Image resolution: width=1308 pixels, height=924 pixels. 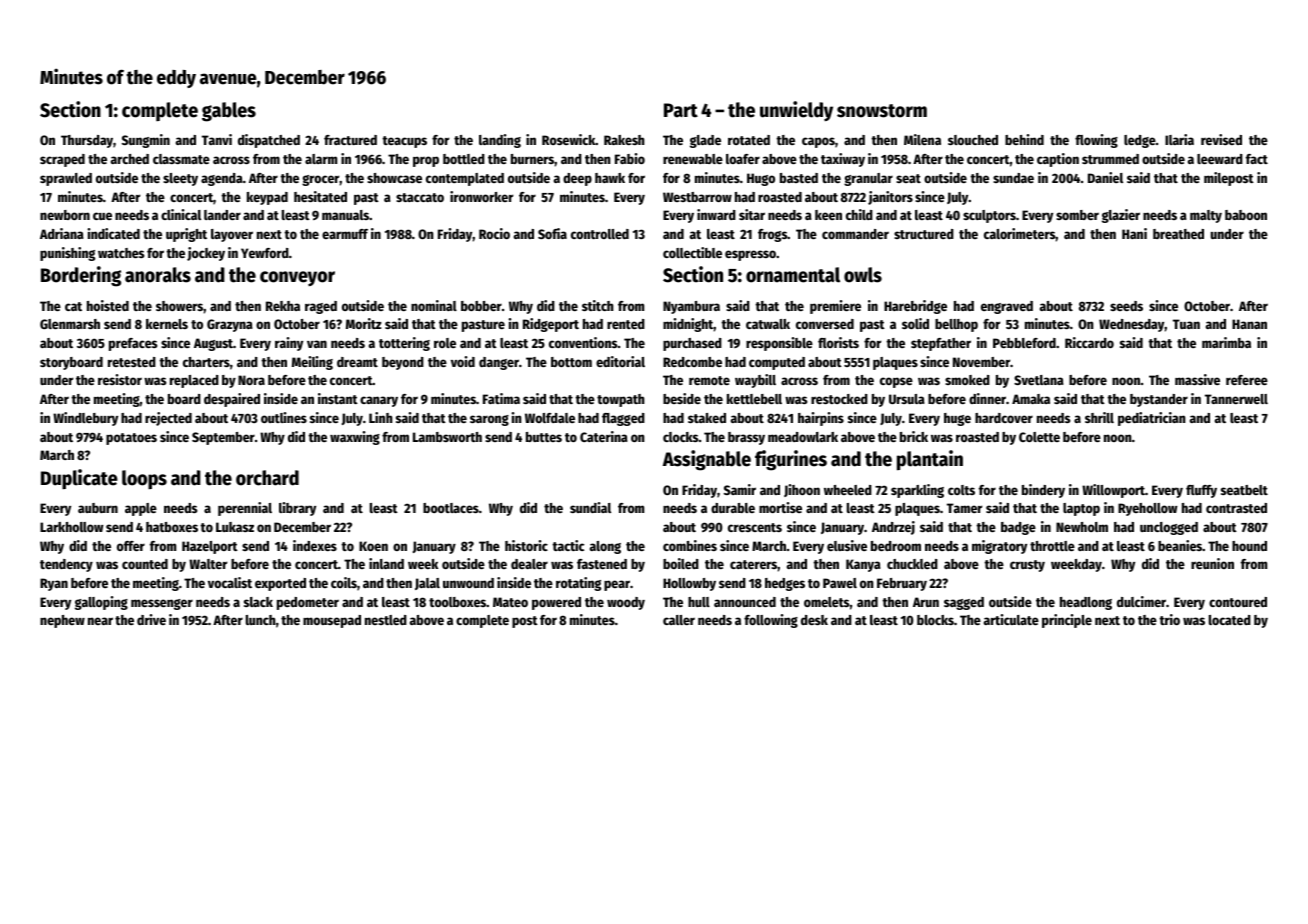 I want to click on engraved, so click(x=1007, y=307).
